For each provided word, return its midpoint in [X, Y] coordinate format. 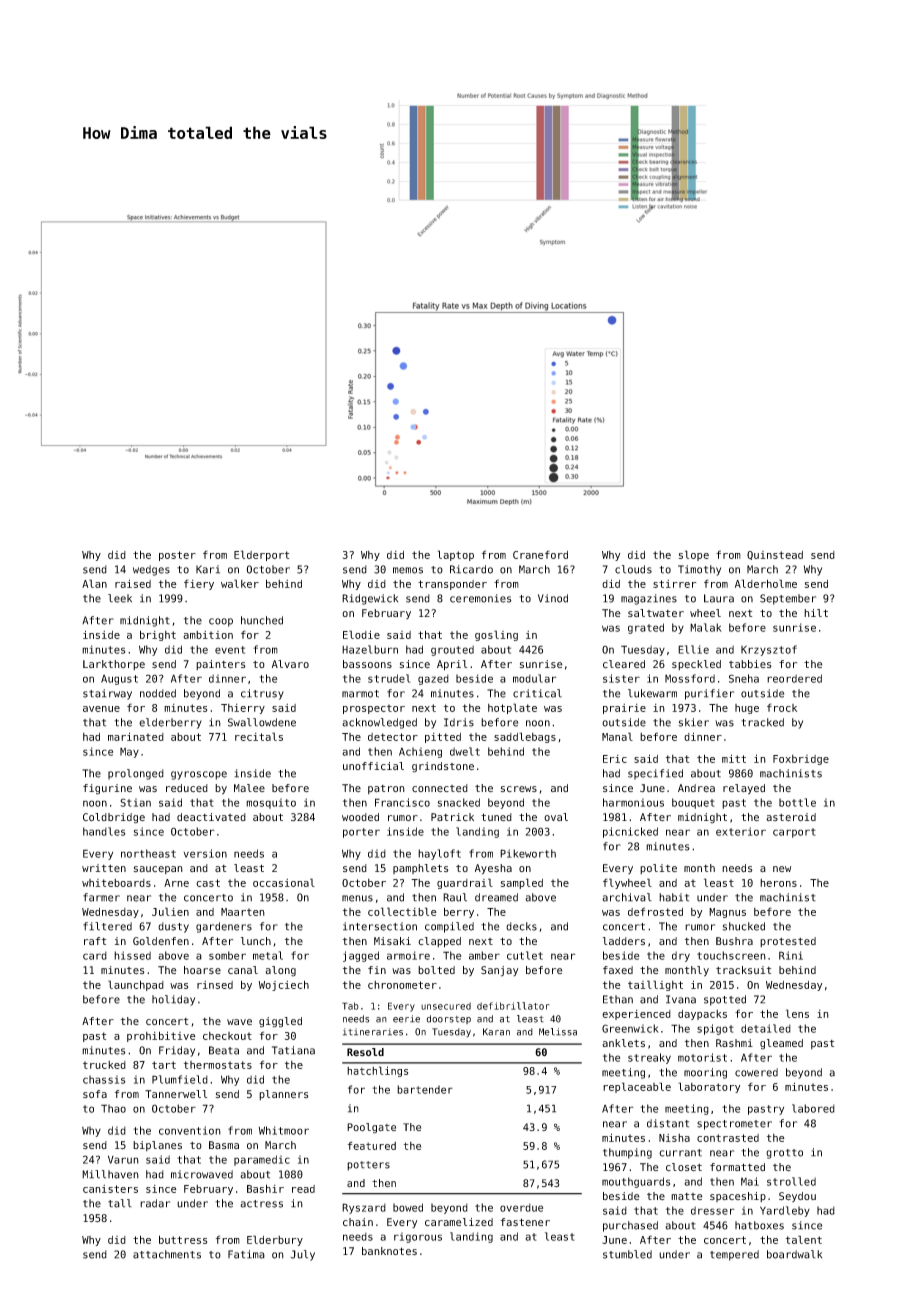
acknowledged [379, 723]
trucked [104, 1065]
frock [782, 707]
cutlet [525, 955]
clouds [633, 569]
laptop [455, 555]
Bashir [265, 1188]
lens [797, 1013]
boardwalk [794, 1254]
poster [177, 556]
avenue [101, 709]
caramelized [459, 1222]
